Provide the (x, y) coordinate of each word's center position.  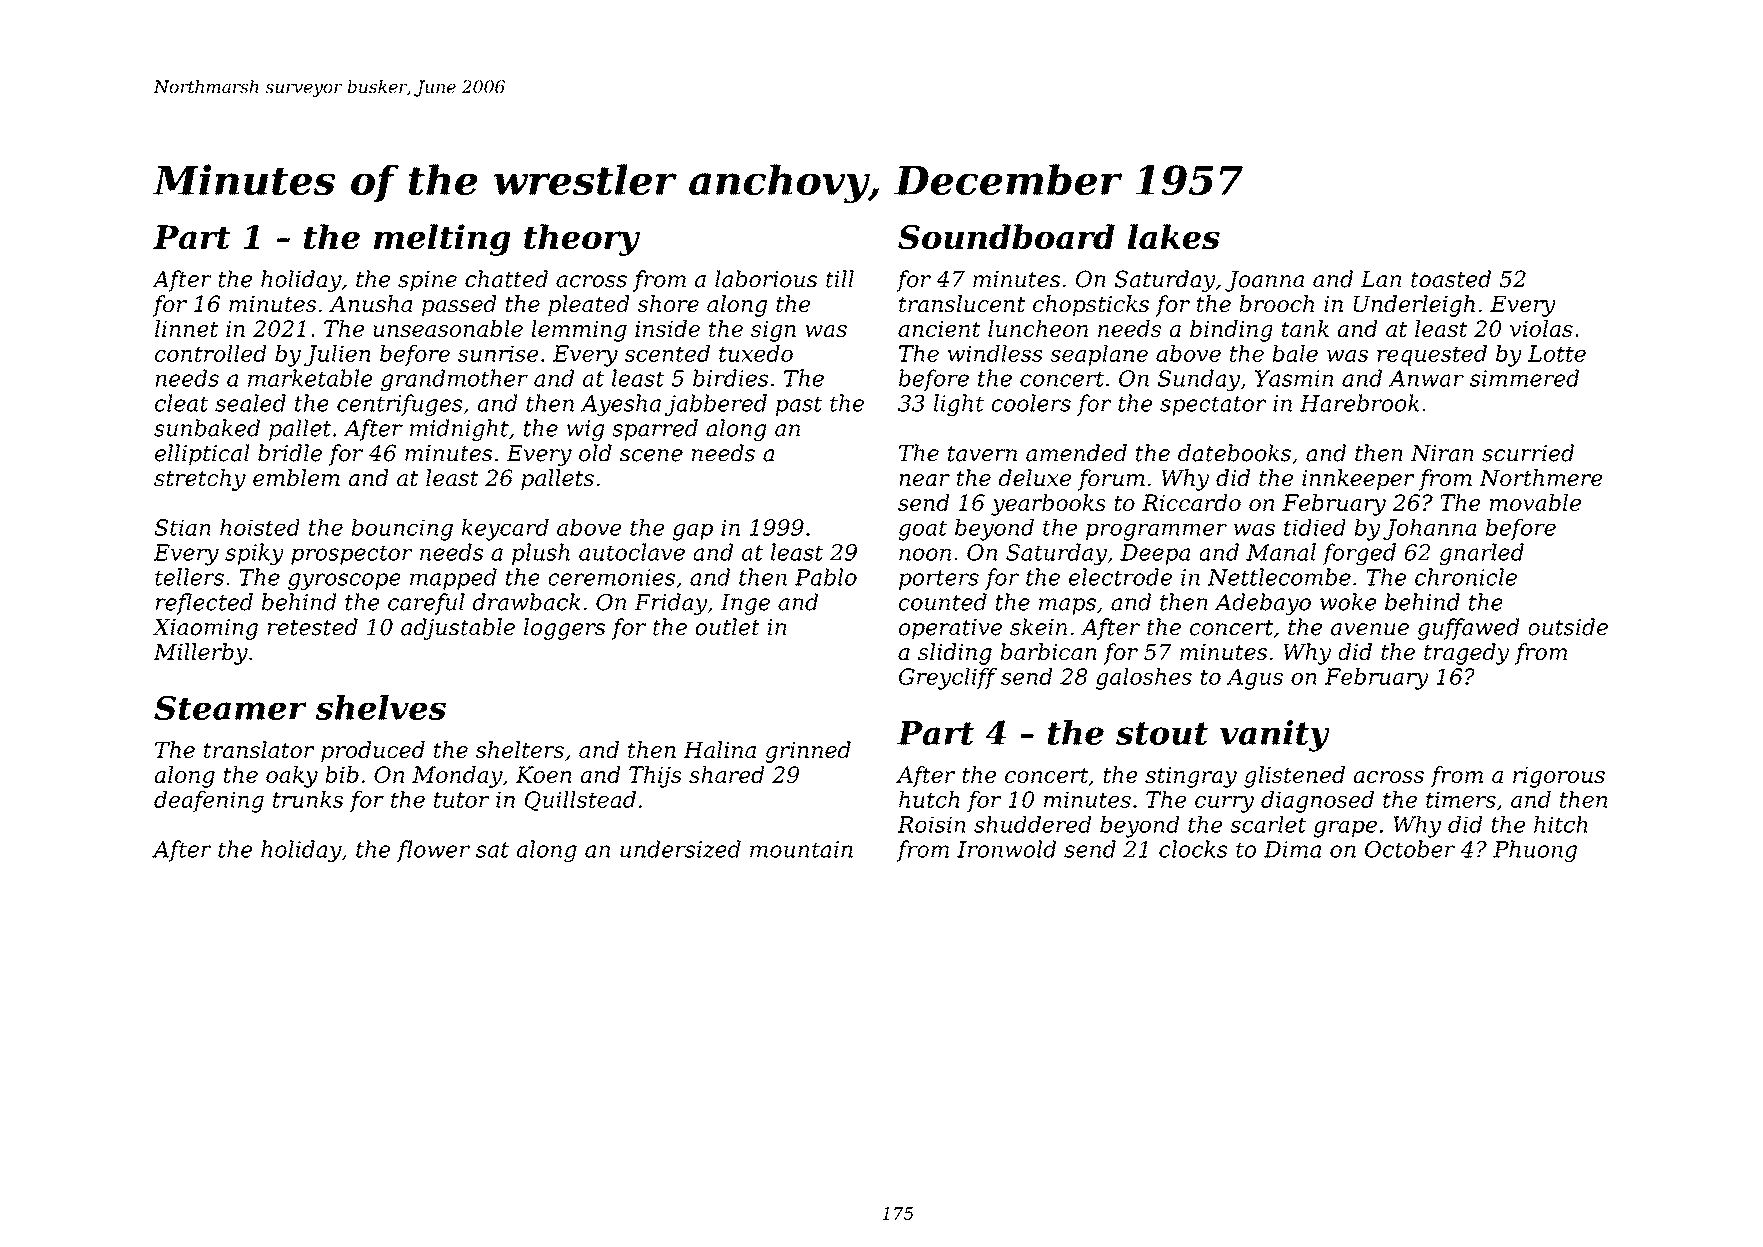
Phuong (1535, 851)
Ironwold (1006, 849)
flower (433, 851)
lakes (1173, 236)
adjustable (458, 629)
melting (442, 240)
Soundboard (1006, 236)
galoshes (1144, 679)
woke (1348, 602)
